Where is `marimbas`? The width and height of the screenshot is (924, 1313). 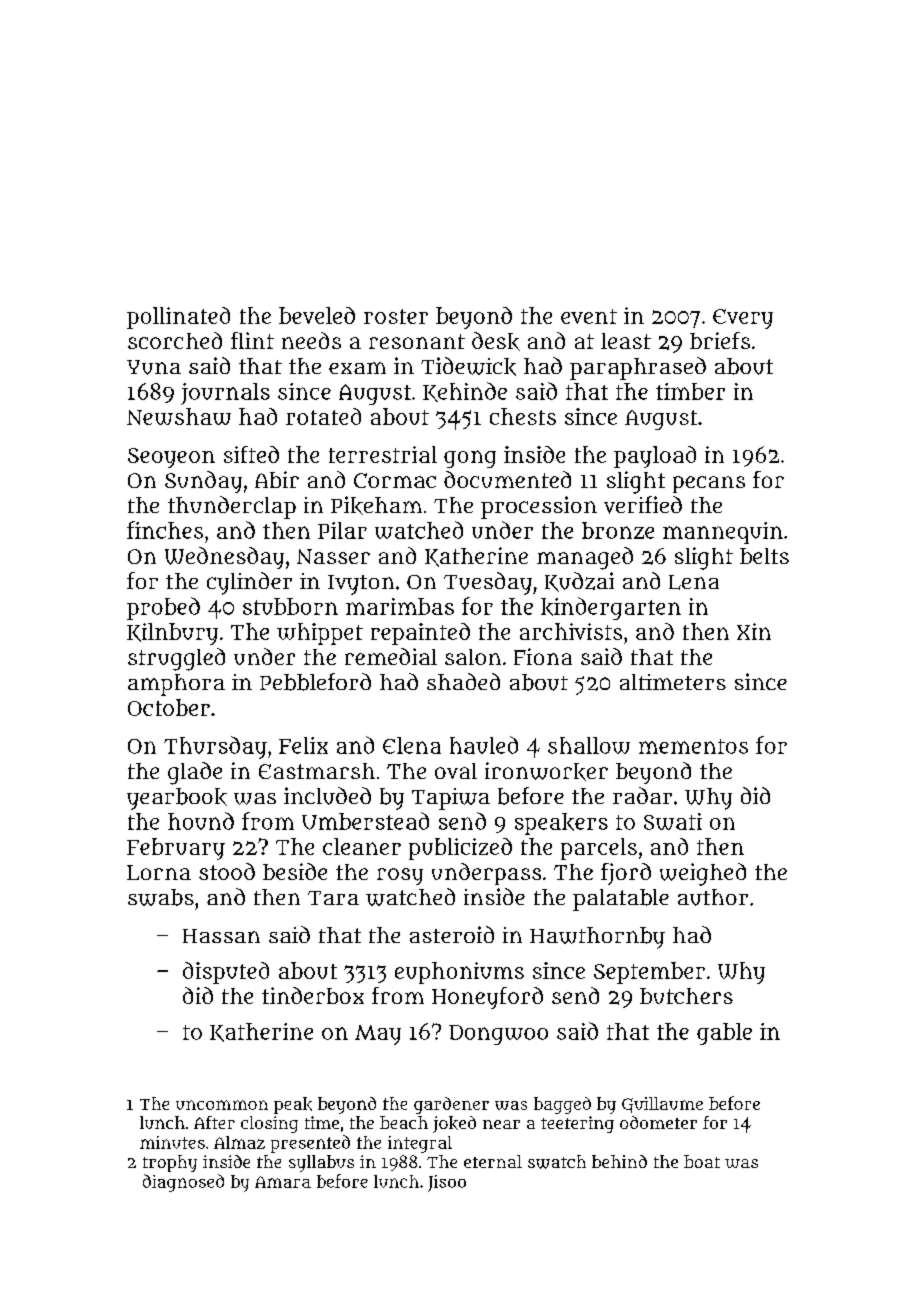
marimbas is located at coordinates (400, 606).
